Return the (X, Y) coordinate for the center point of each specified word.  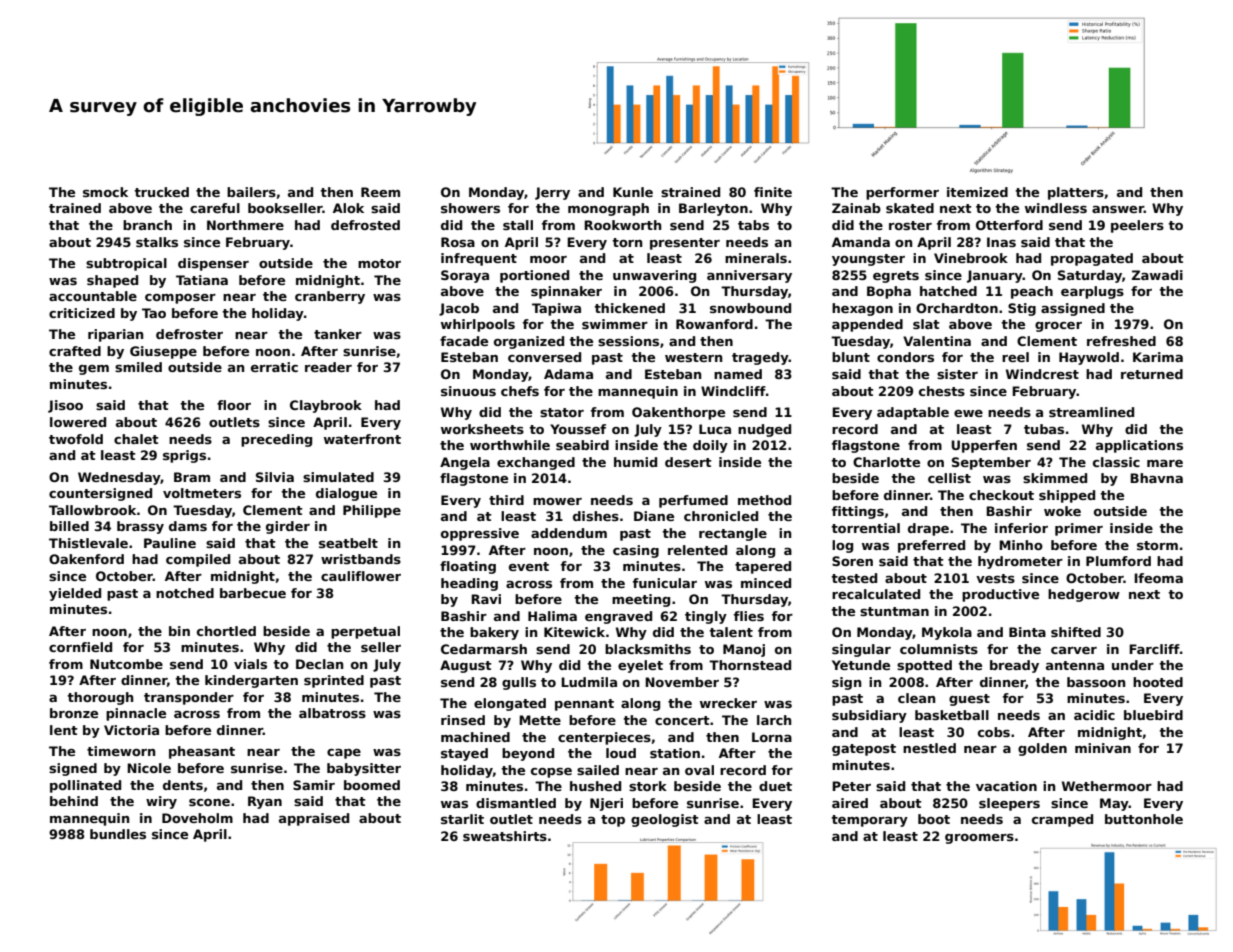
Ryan (265, 802)
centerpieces (604, 738)
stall (518, 225)
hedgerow (1084, 595)
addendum (569, 533)
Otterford (1009, 225)
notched (185, 593)
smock (105, 192)
